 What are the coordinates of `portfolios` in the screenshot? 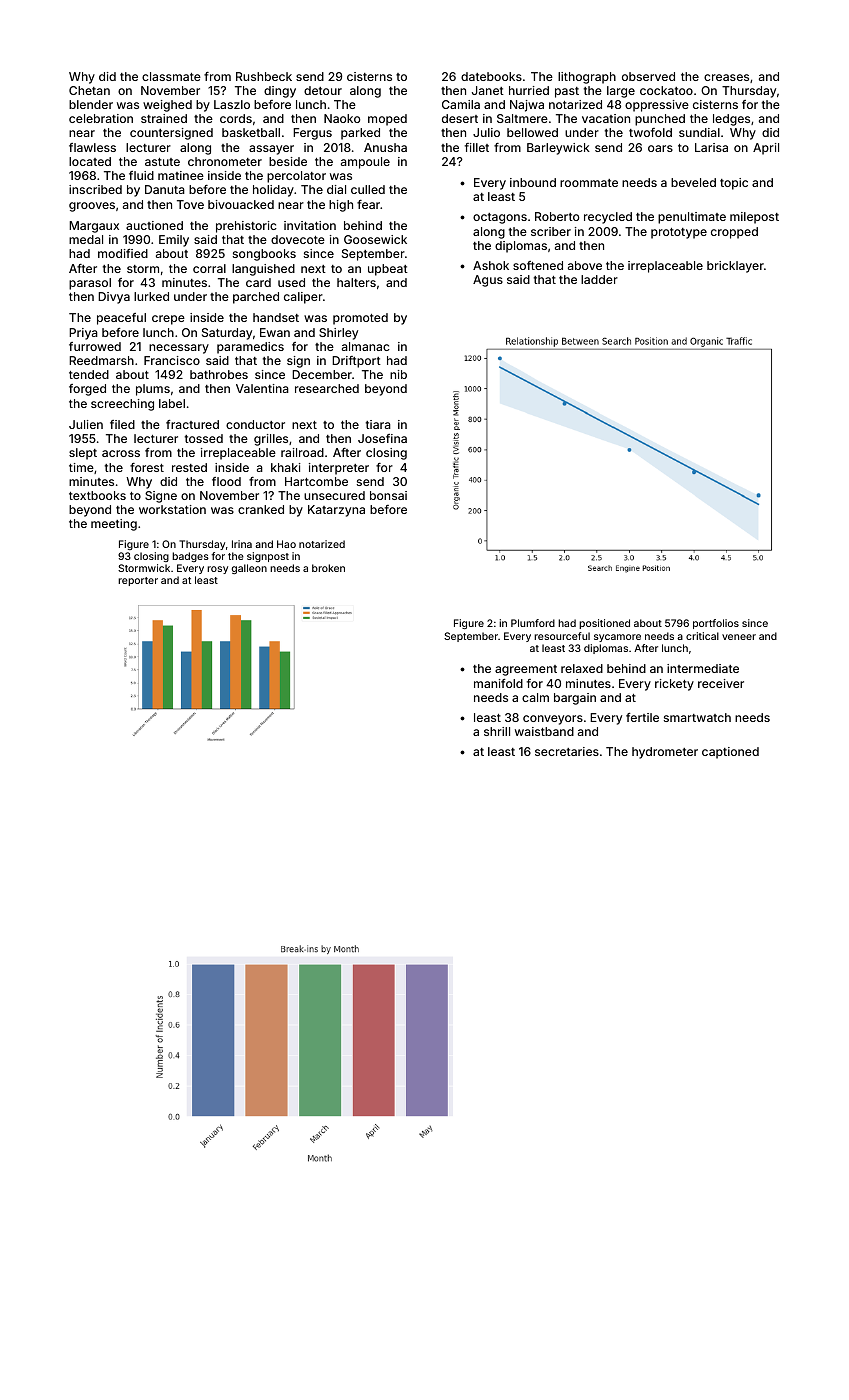 It's located at (716, 624).
